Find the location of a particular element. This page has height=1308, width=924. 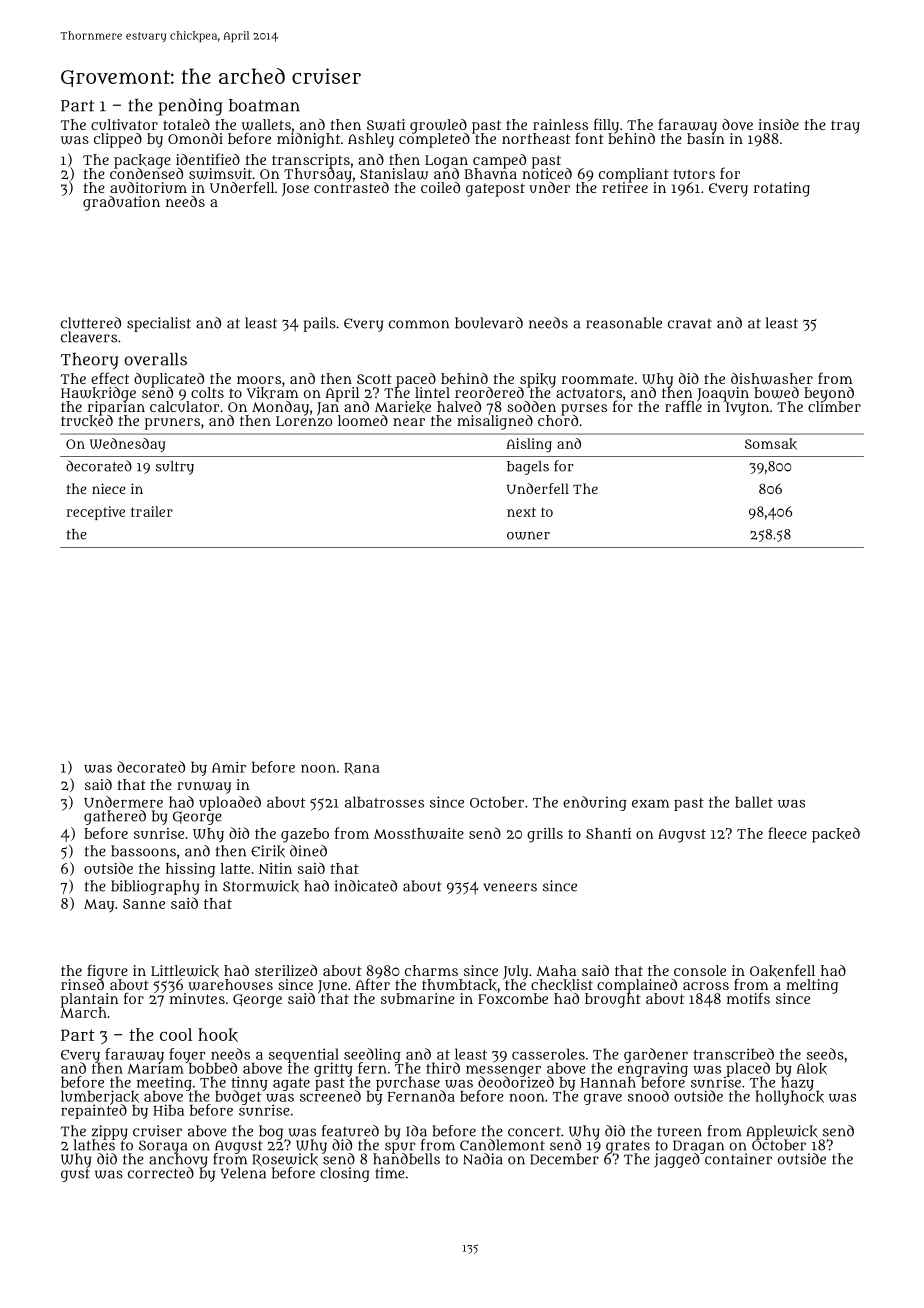

contrasted is located at coordinates (351, 187).
